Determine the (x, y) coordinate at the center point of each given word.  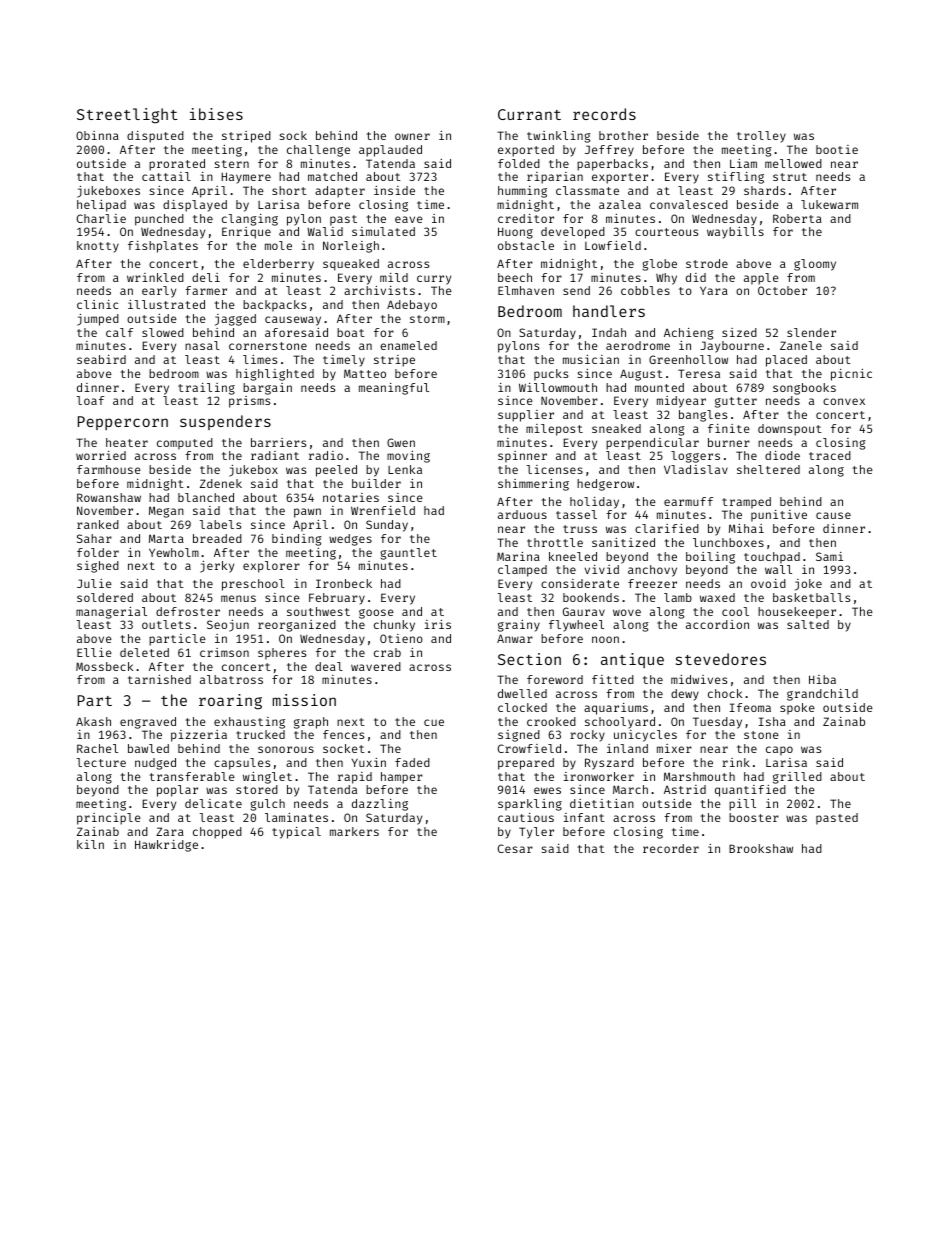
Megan (166, 512)
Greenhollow (688, 359)
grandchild (822, 695)
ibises (216, 114)
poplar (177, 791)
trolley (761, 137)
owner (412, 136)
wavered (376, 666)
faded (412, 762)
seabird (101, 359)
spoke (797, 709)
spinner (522, 457)
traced (830, 455)
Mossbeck (104, 666)
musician (591, 359)
